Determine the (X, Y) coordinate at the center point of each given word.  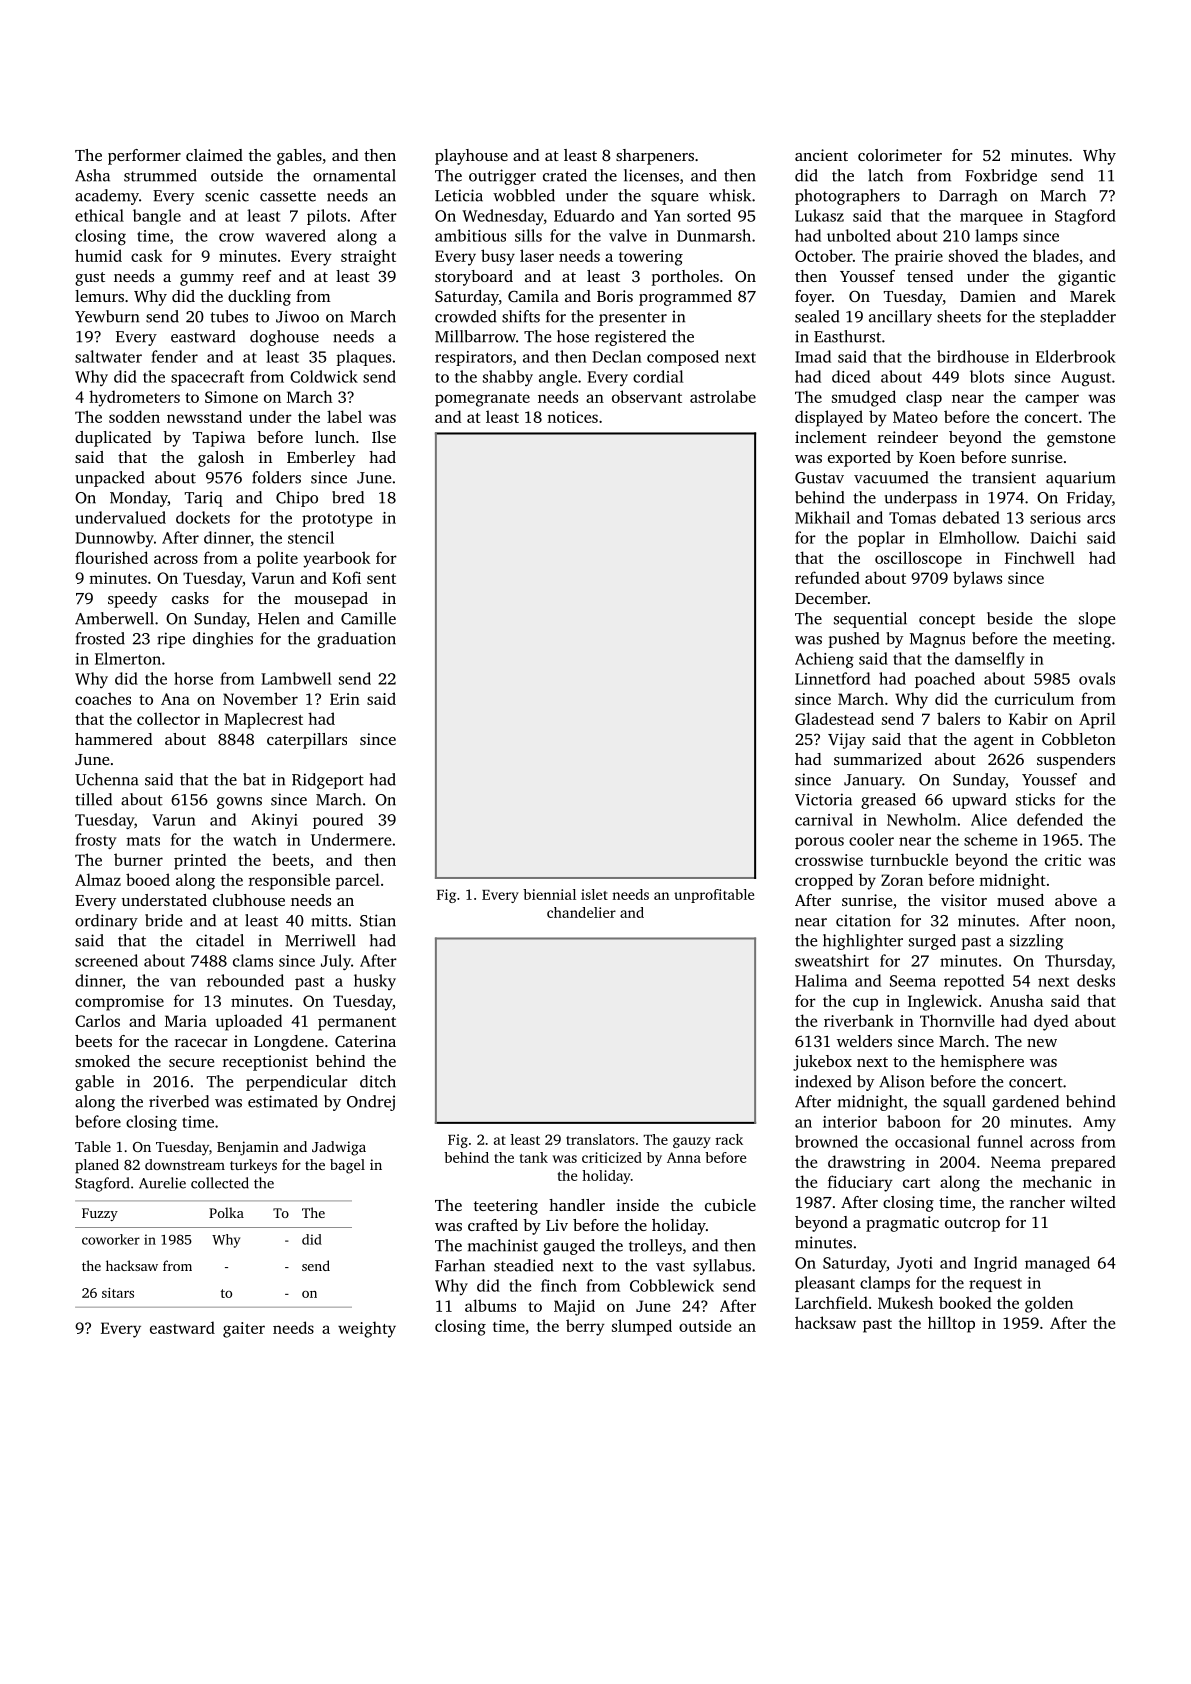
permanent (357, 1024)
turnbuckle (909, 859)
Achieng (824, 660)
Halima (821, 980)
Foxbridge (1001, 177)
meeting (1082, 640)
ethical (99, 215)
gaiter (244, 1330)
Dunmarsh (714, 235)
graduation (356, 640)
